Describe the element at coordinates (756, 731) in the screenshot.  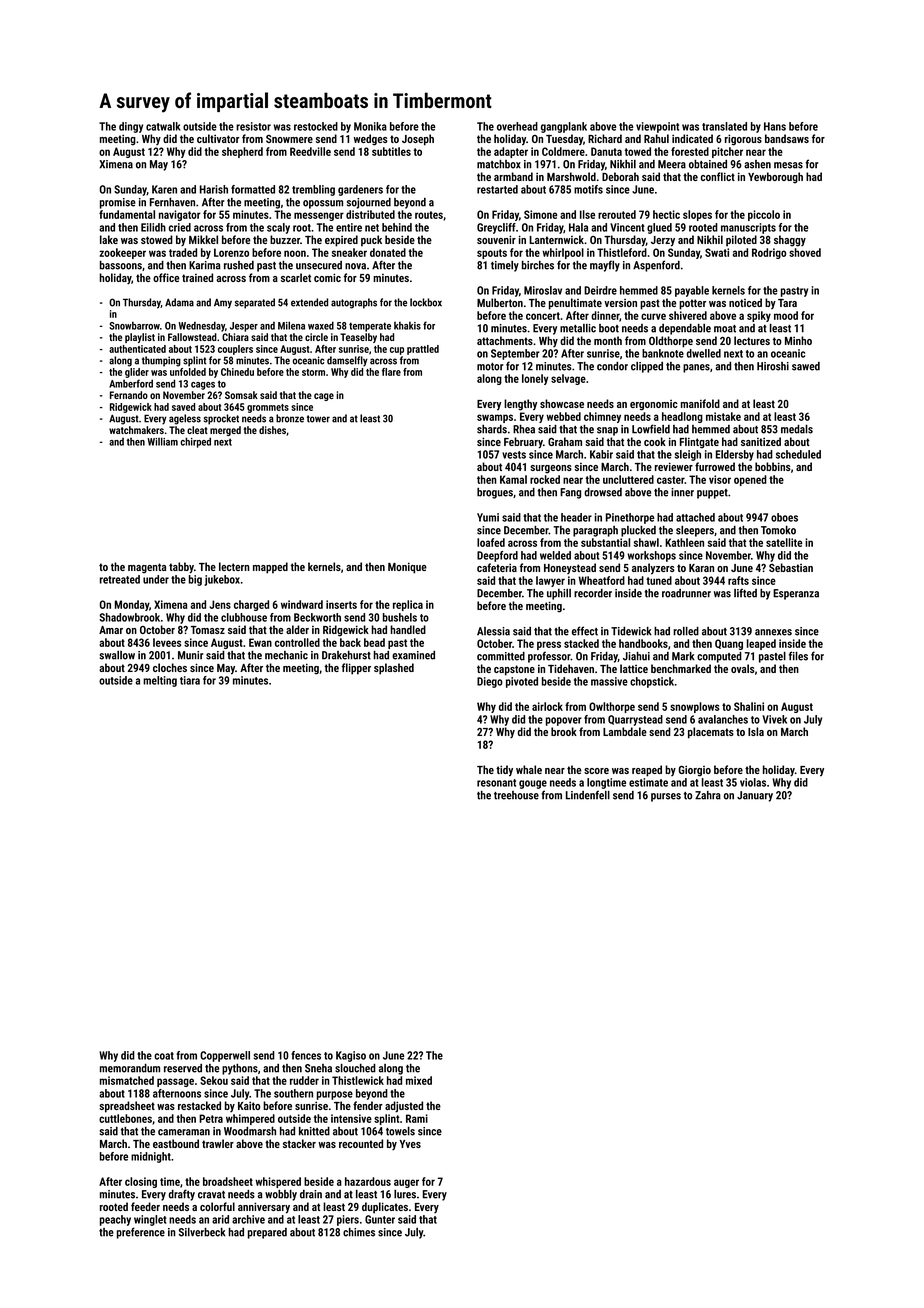
I see `Isla` at that location.
